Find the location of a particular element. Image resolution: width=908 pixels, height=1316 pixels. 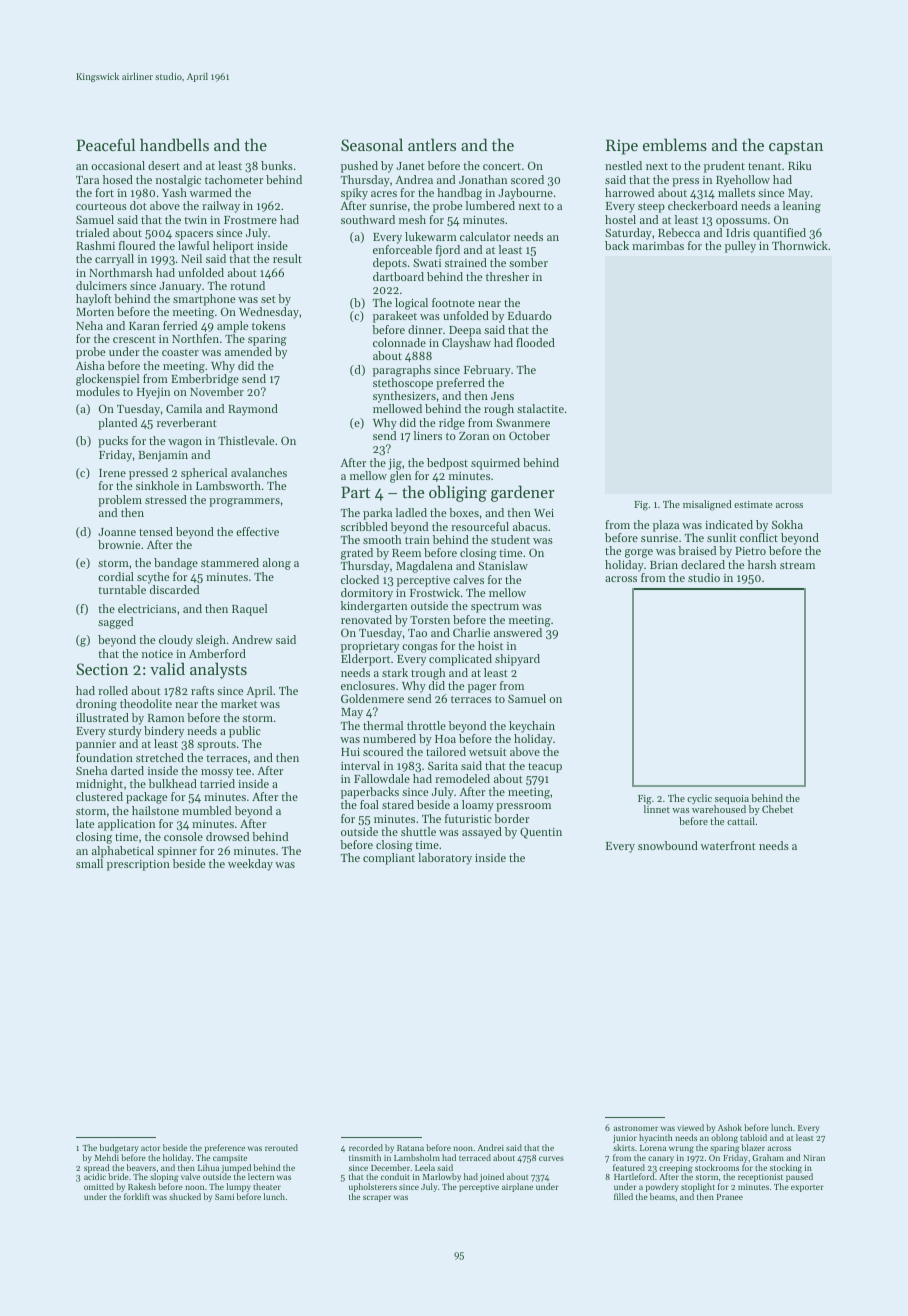

answered is located at coordinates (518, 632).
